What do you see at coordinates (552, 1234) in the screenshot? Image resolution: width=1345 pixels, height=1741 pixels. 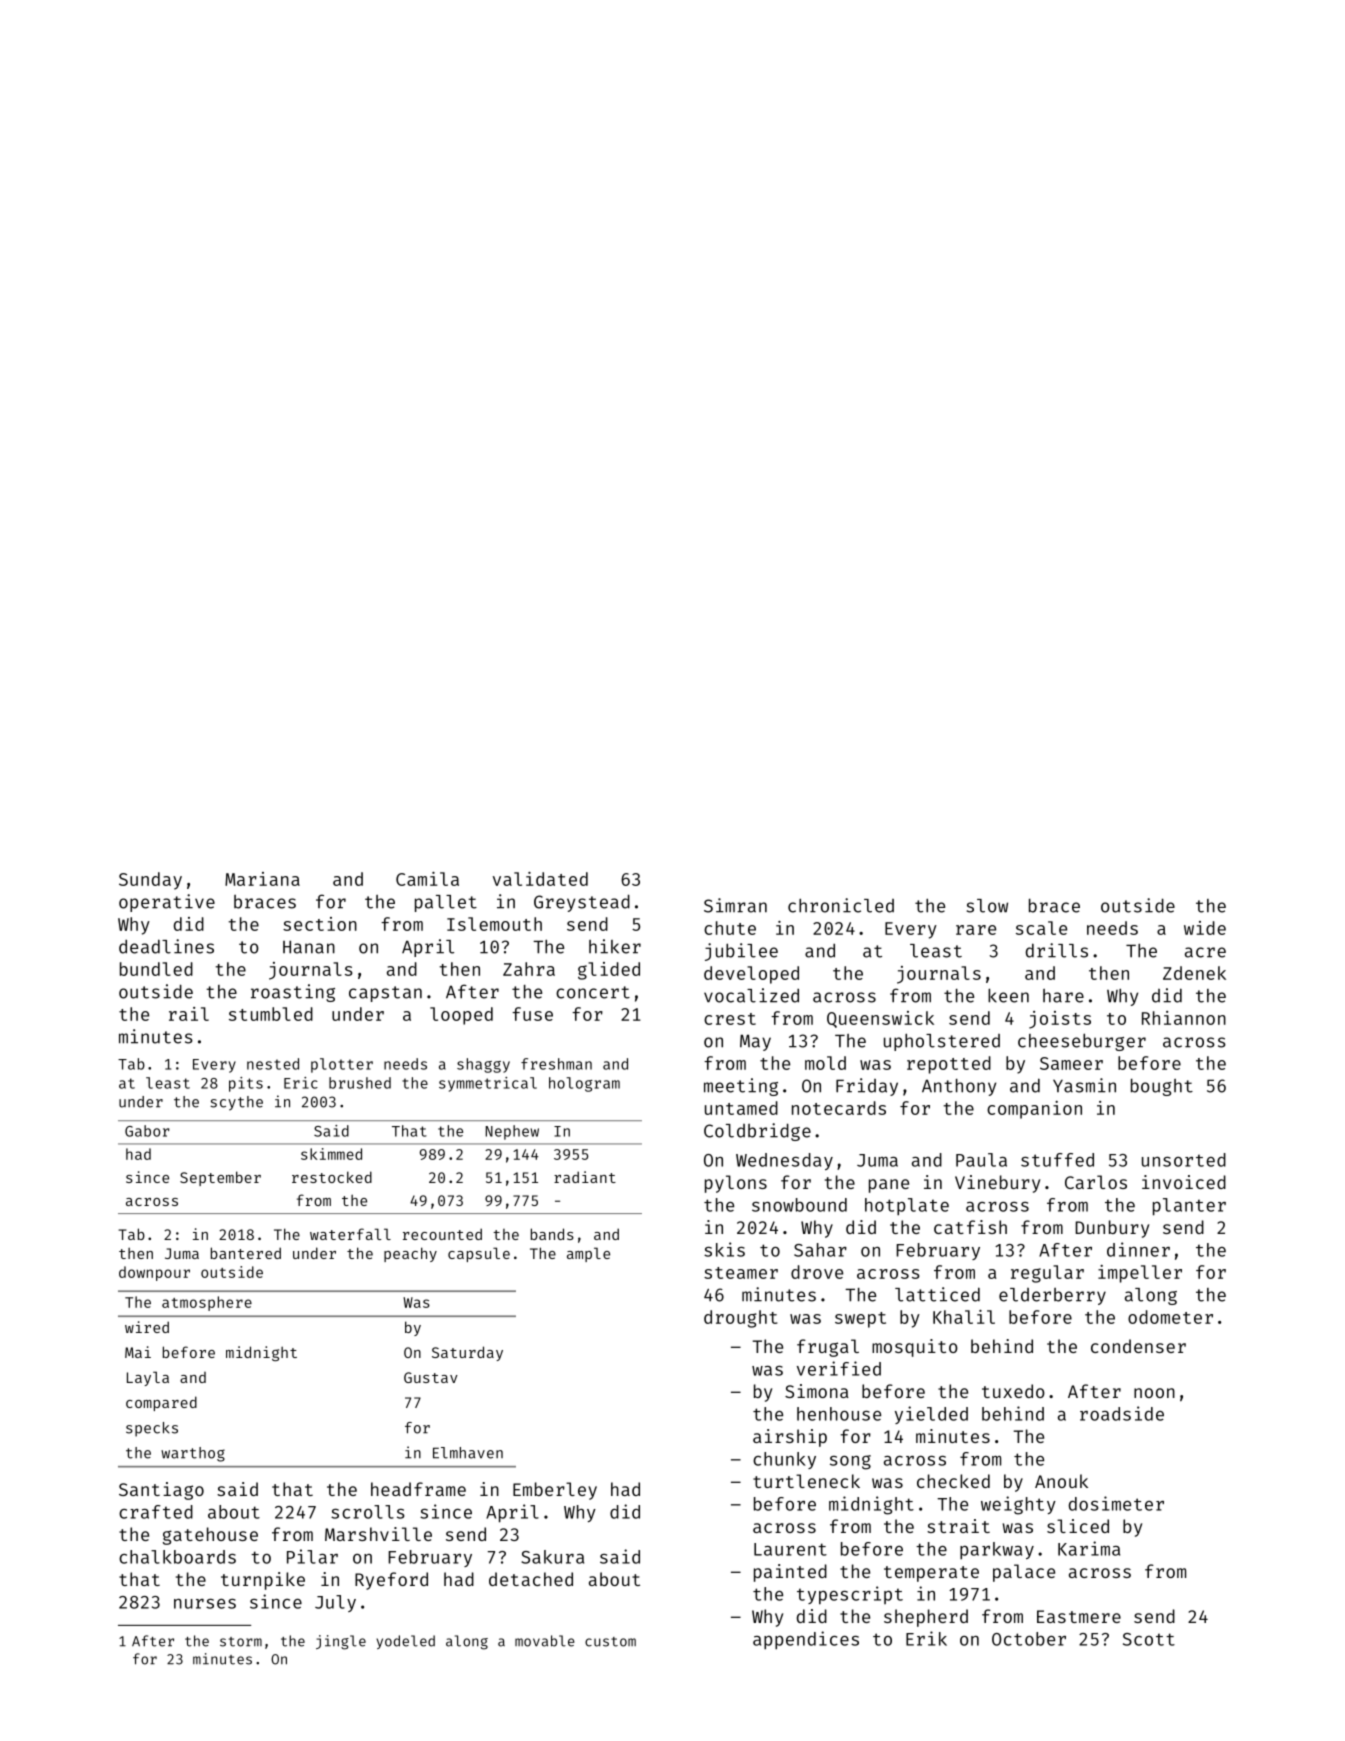 I see `bands` at bounding box center [552, 1234].
